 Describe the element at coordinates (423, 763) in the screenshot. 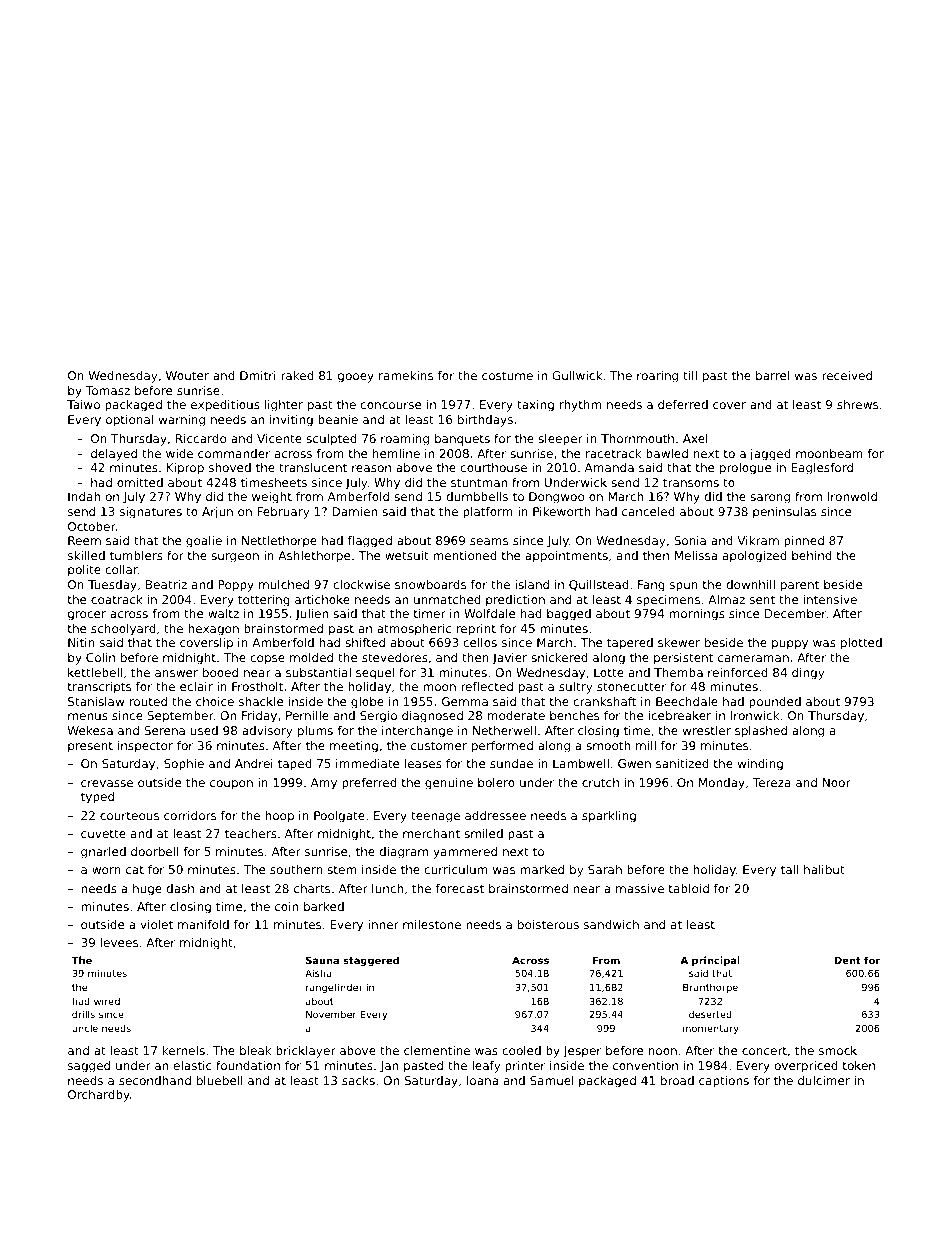

I see `leases` at that location.
